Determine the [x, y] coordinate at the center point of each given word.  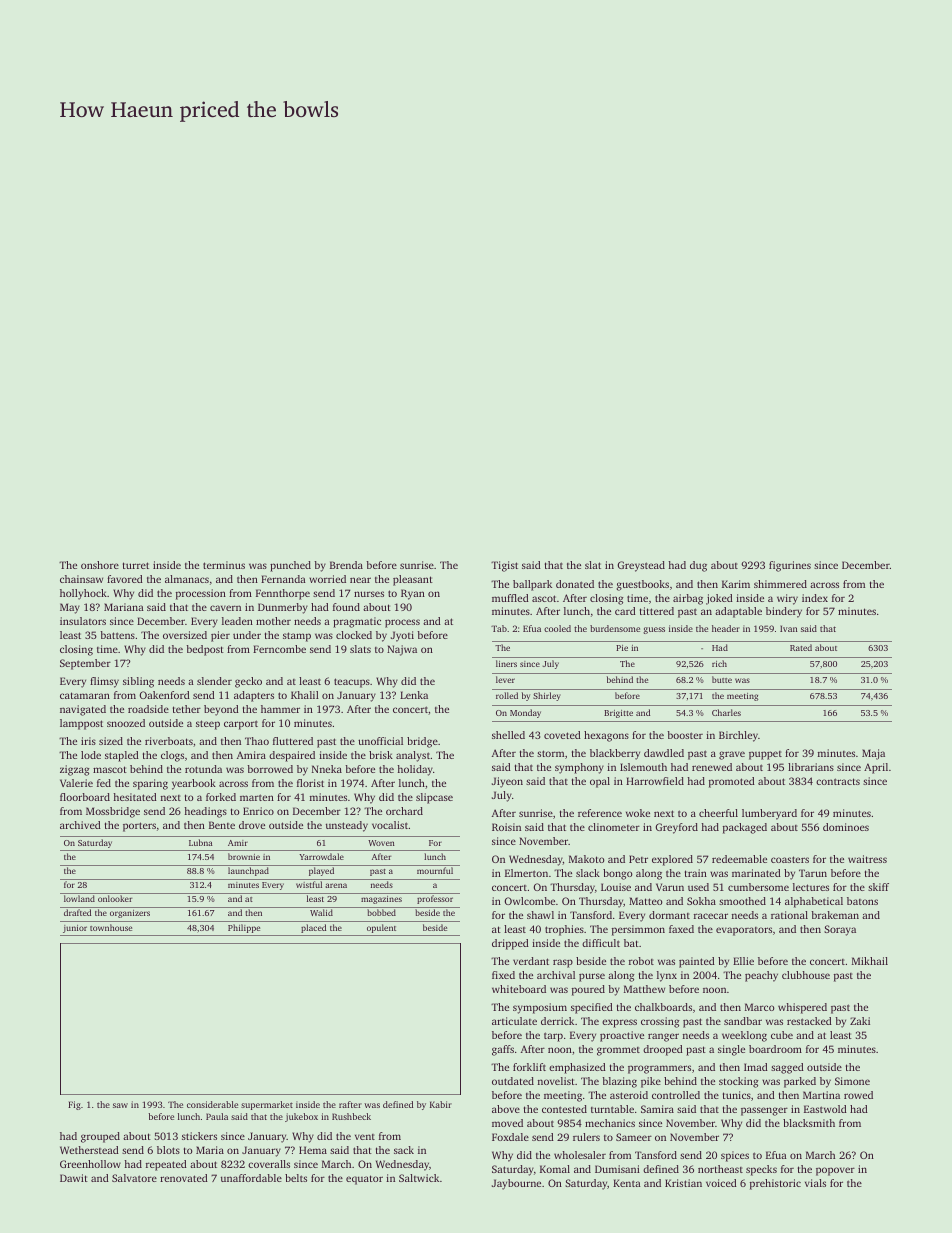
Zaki [860, 1021]
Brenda [346, 565]
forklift [529, 1067]
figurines [790, 566]
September [85, 664]
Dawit [74, 1178]
